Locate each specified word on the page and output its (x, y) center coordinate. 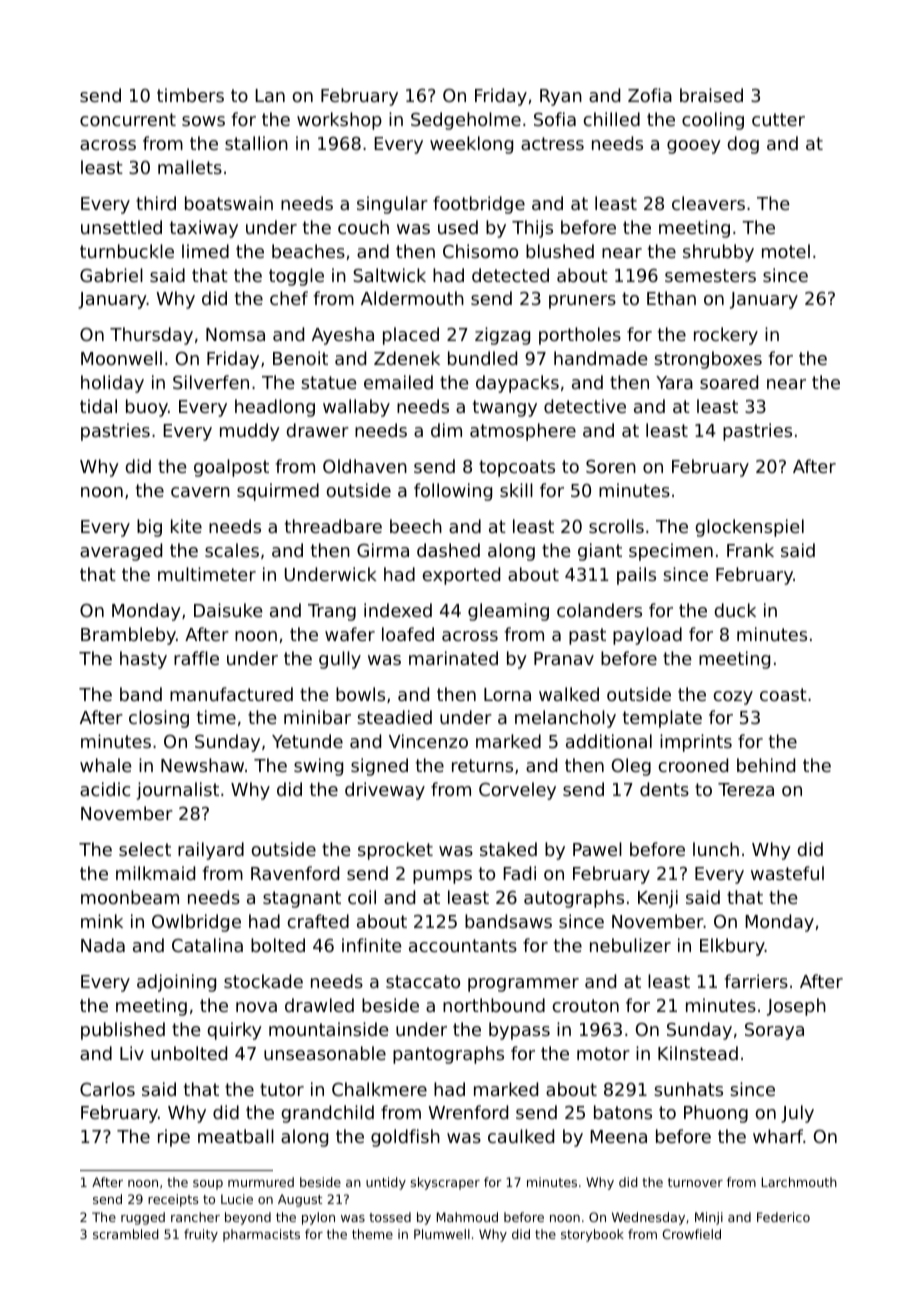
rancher (195, 1217)
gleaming (508, 612)
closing (159, 719)
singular (392, 205)
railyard (211, 851)
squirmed (278, 492)
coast (783, 694)
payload (647, 636)
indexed (398, 610)
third (156, 203)
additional (609, 741)
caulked (521, 1136)
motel (786, 251)
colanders (599, 610)
